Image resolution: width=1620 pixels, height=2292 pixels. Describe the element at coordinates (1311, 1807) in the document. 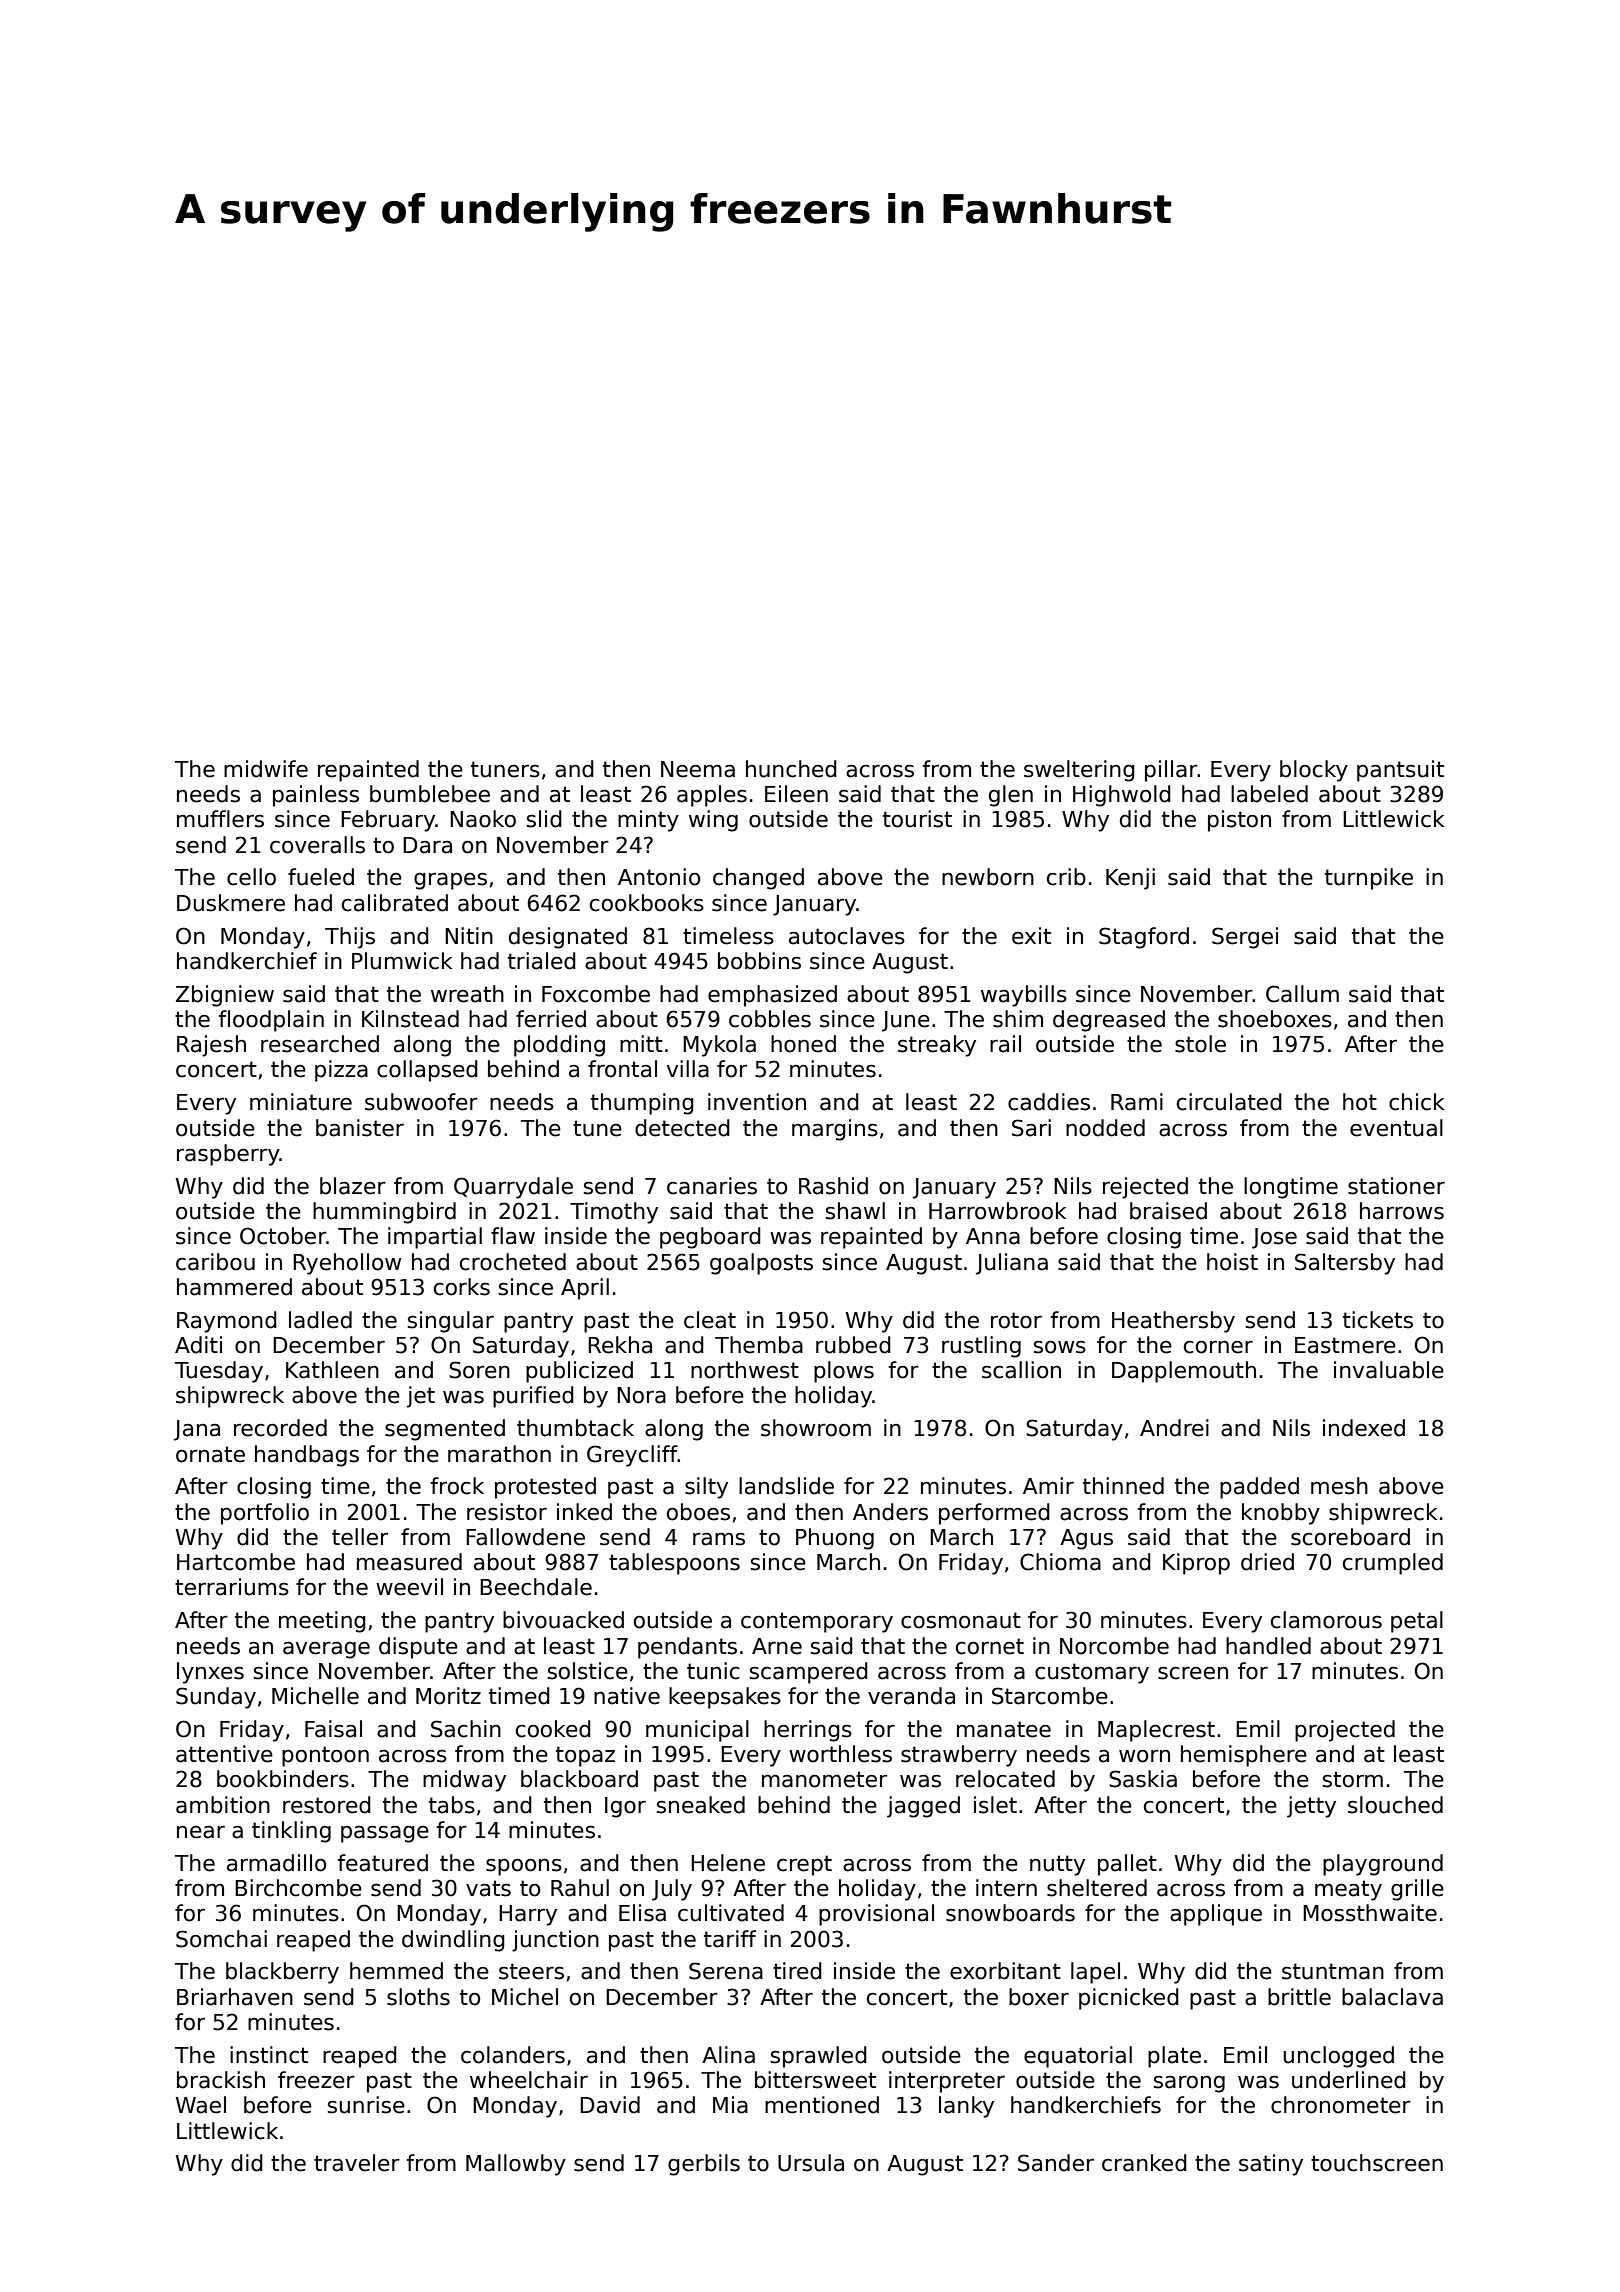

I see `jetty` at that location.
